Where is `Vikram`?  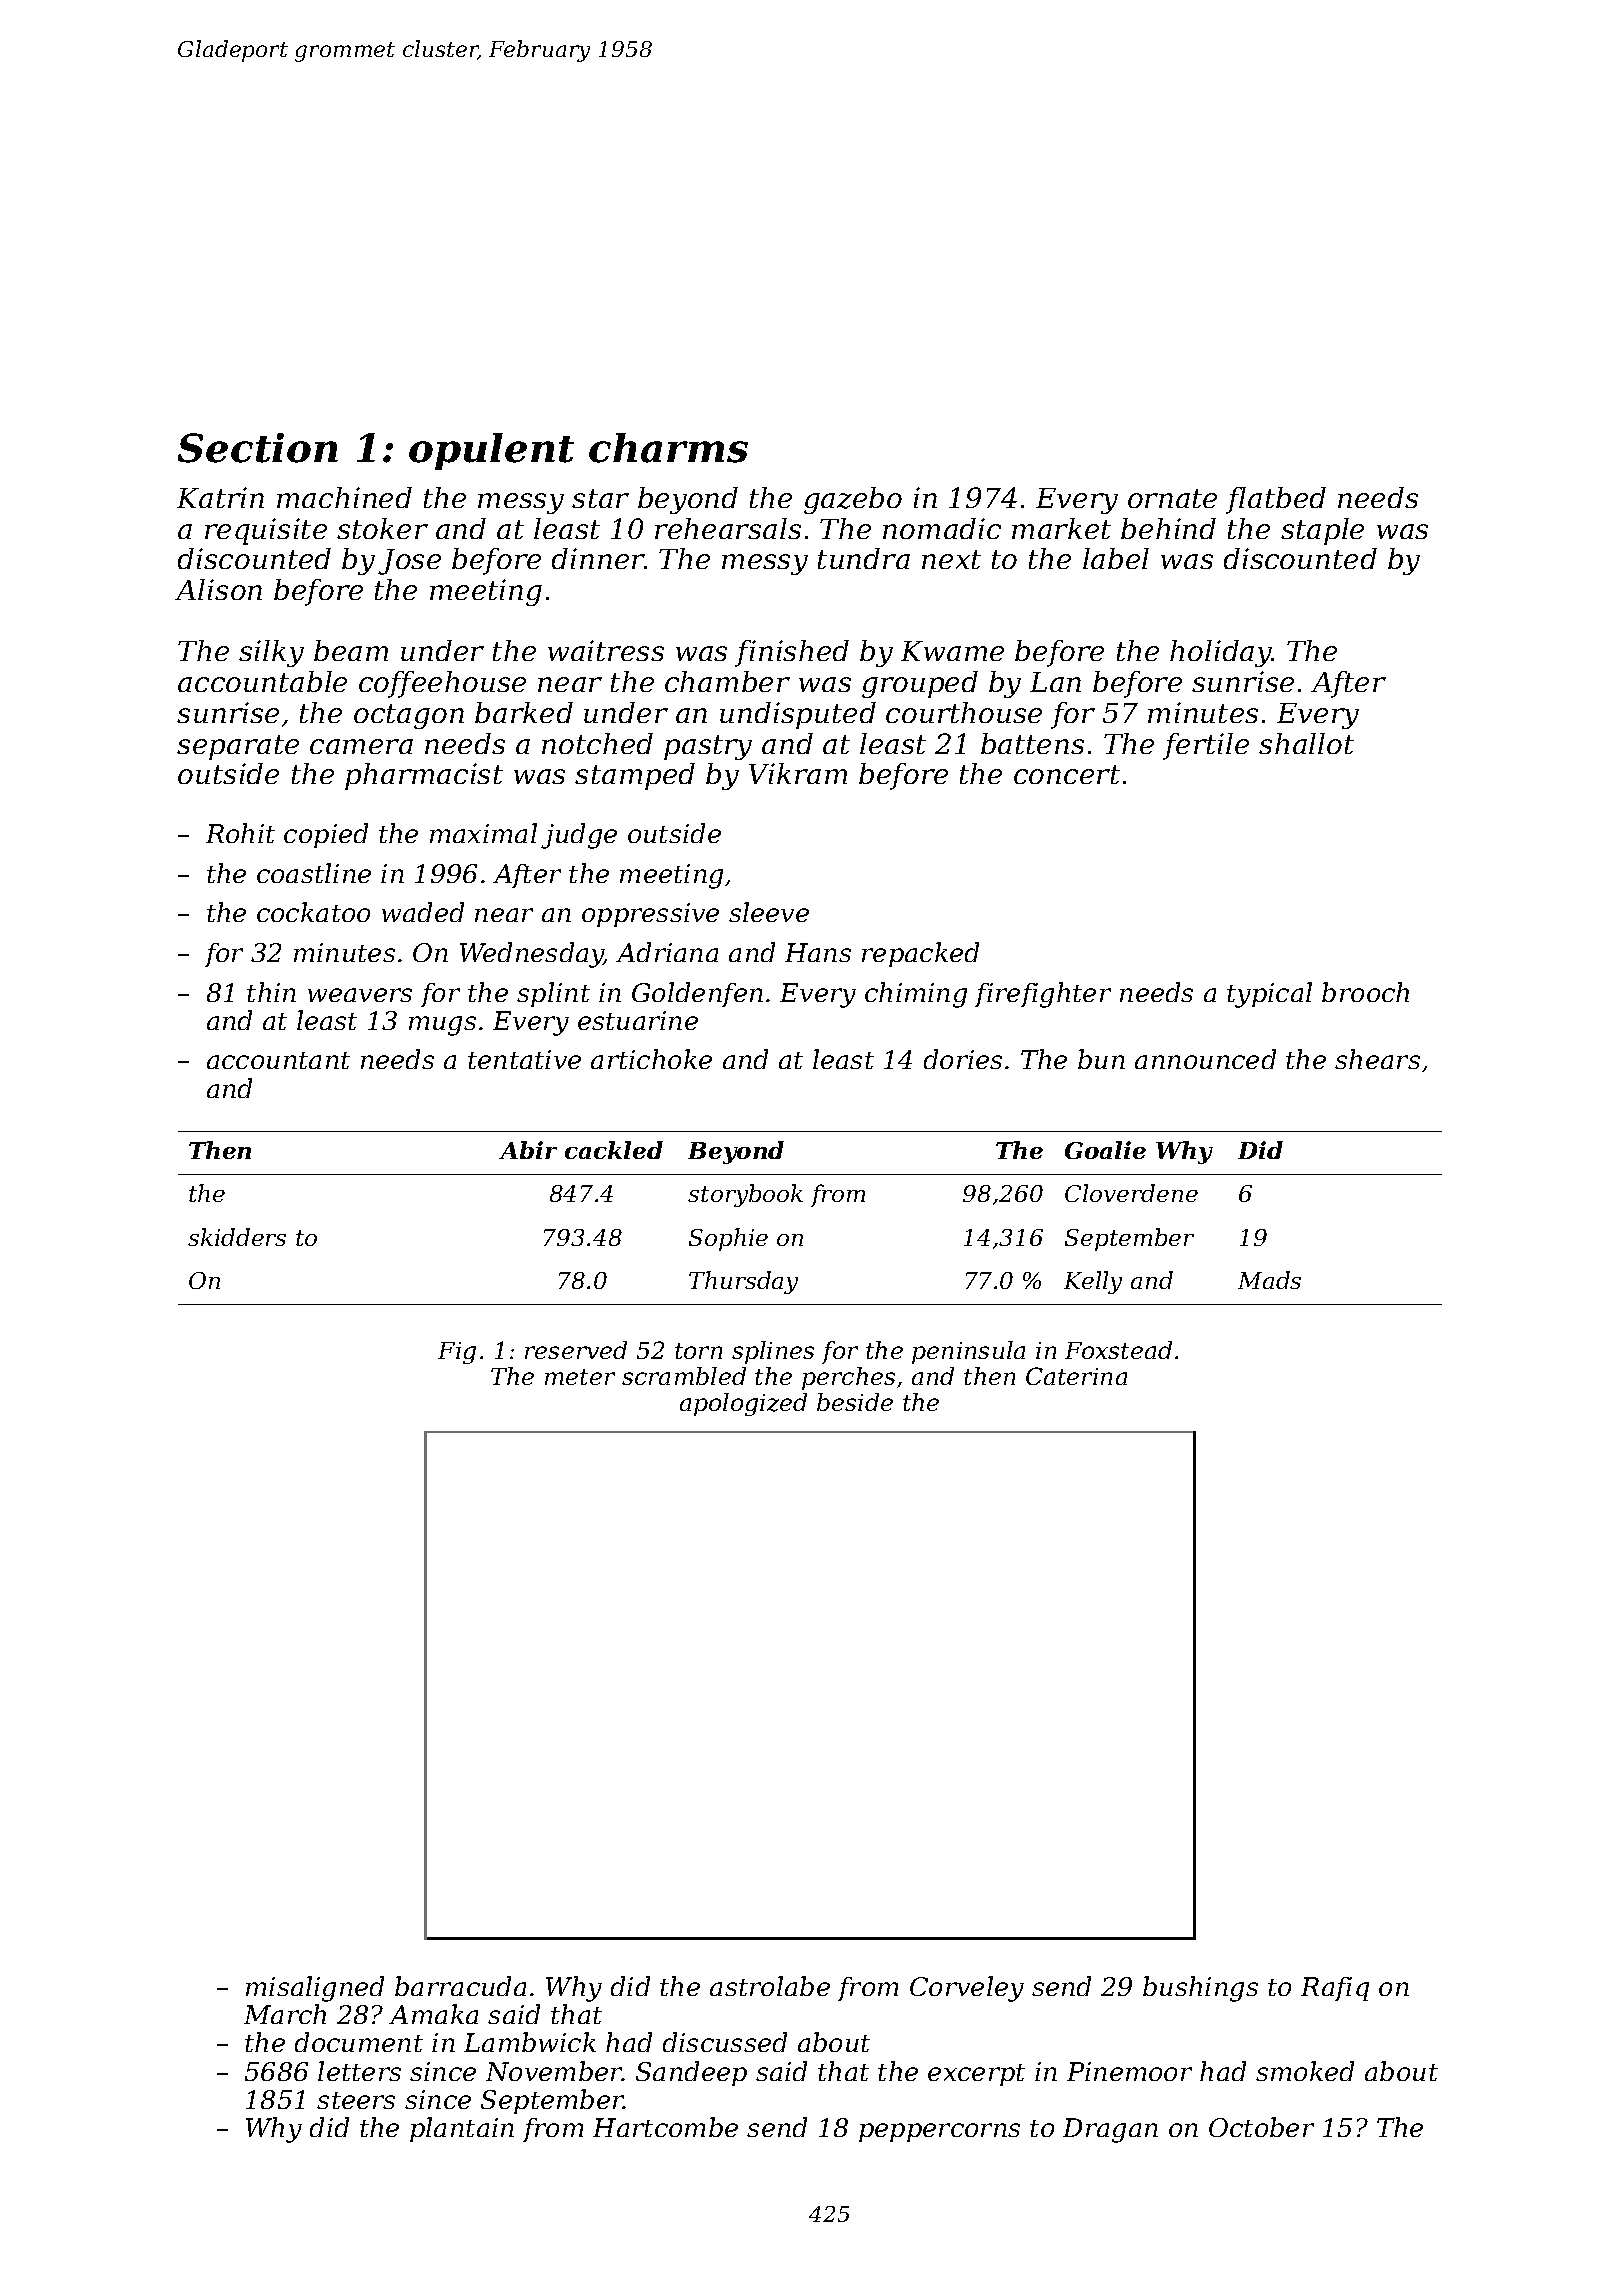 Vikram is located at coordinates (798, 773).
